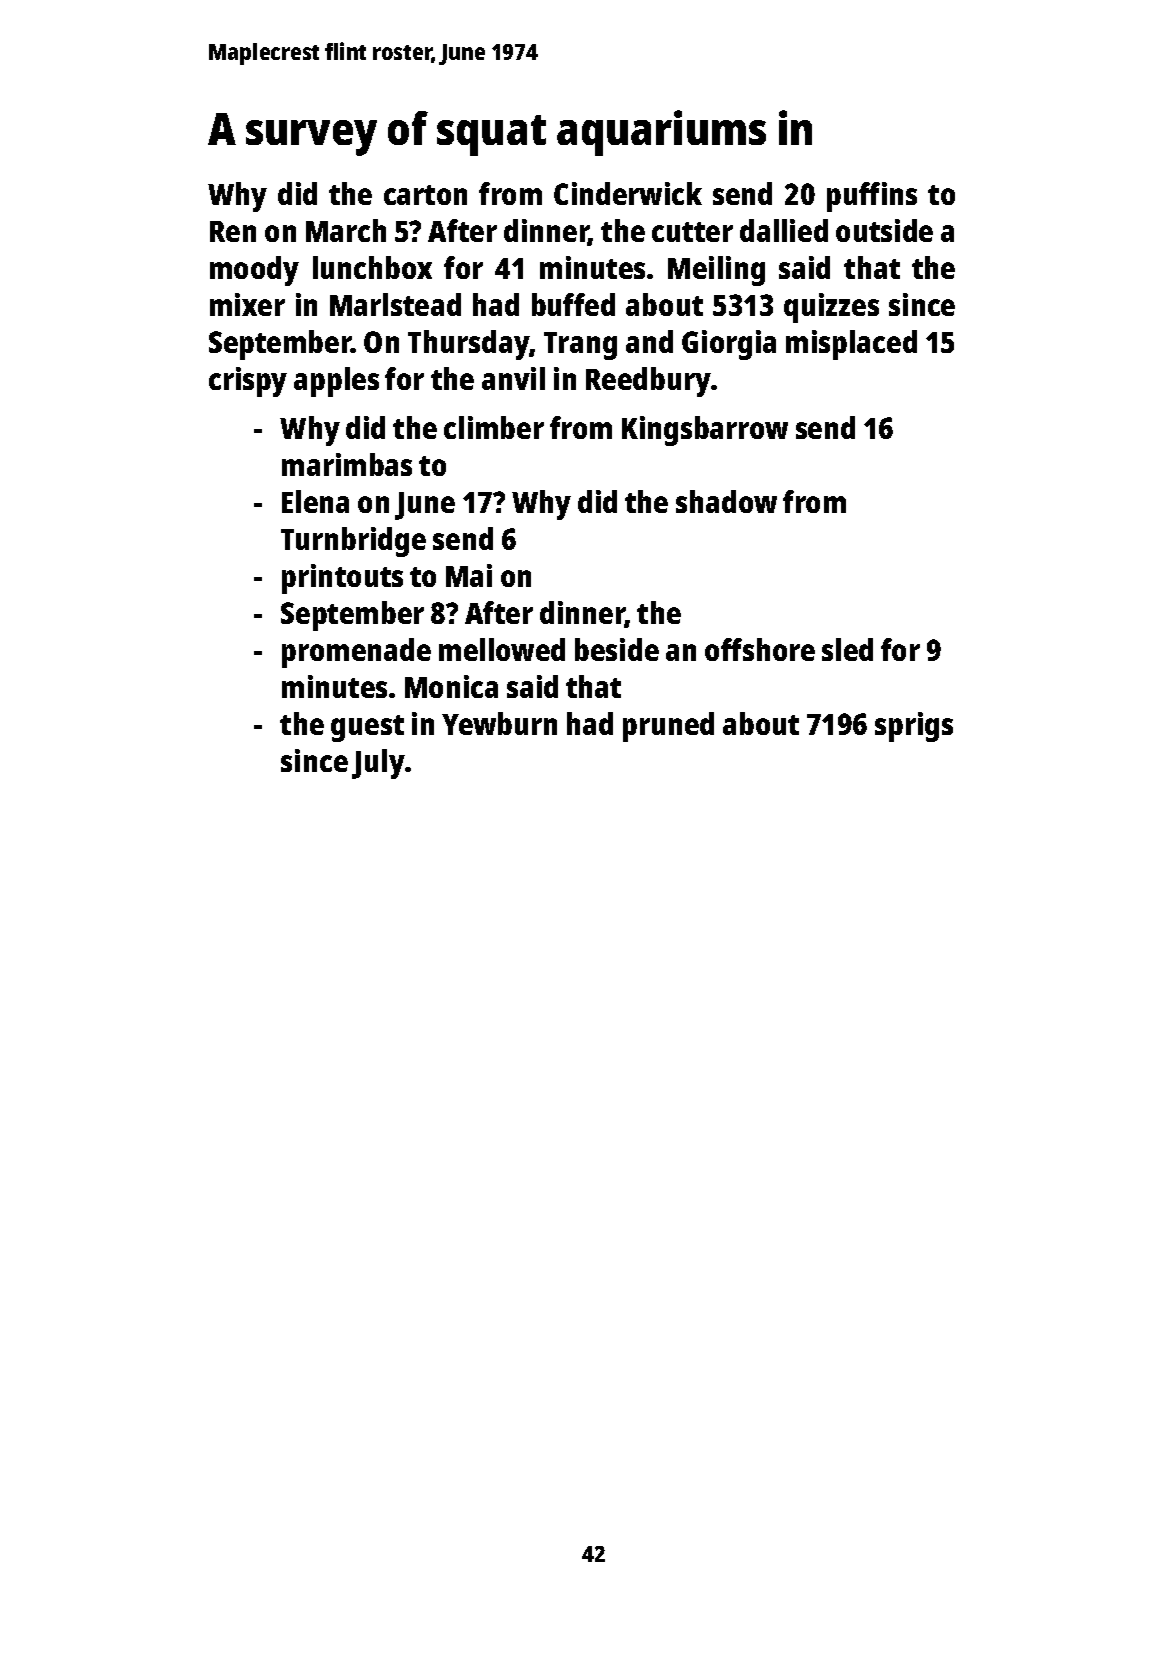 The height and width of the image is (1654, 1165). Describe the element at coordinates (469, 575) in the image. I see `Mai` at that location.
